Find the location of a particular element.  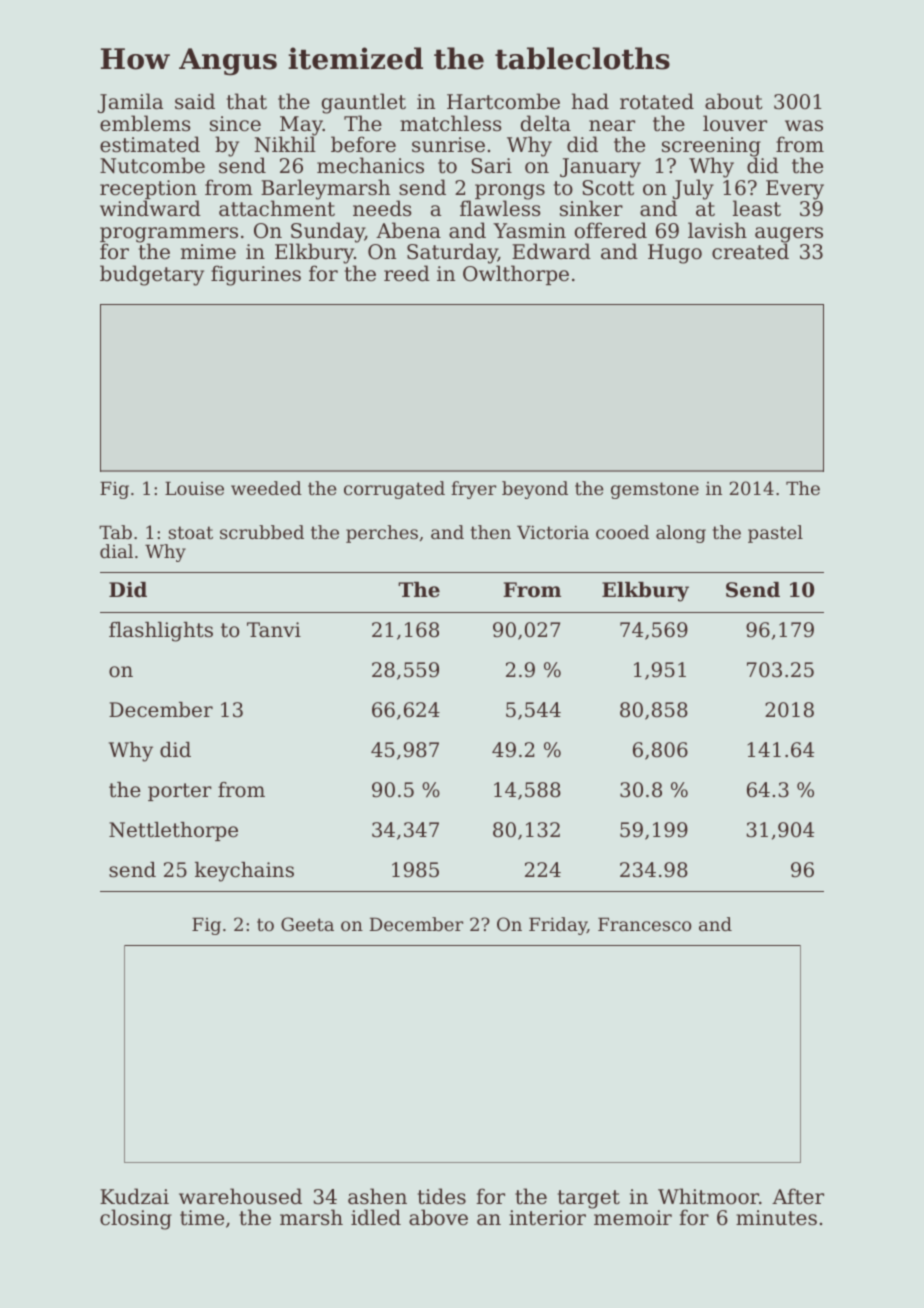

closing is located at coordinates (136, 1219).
